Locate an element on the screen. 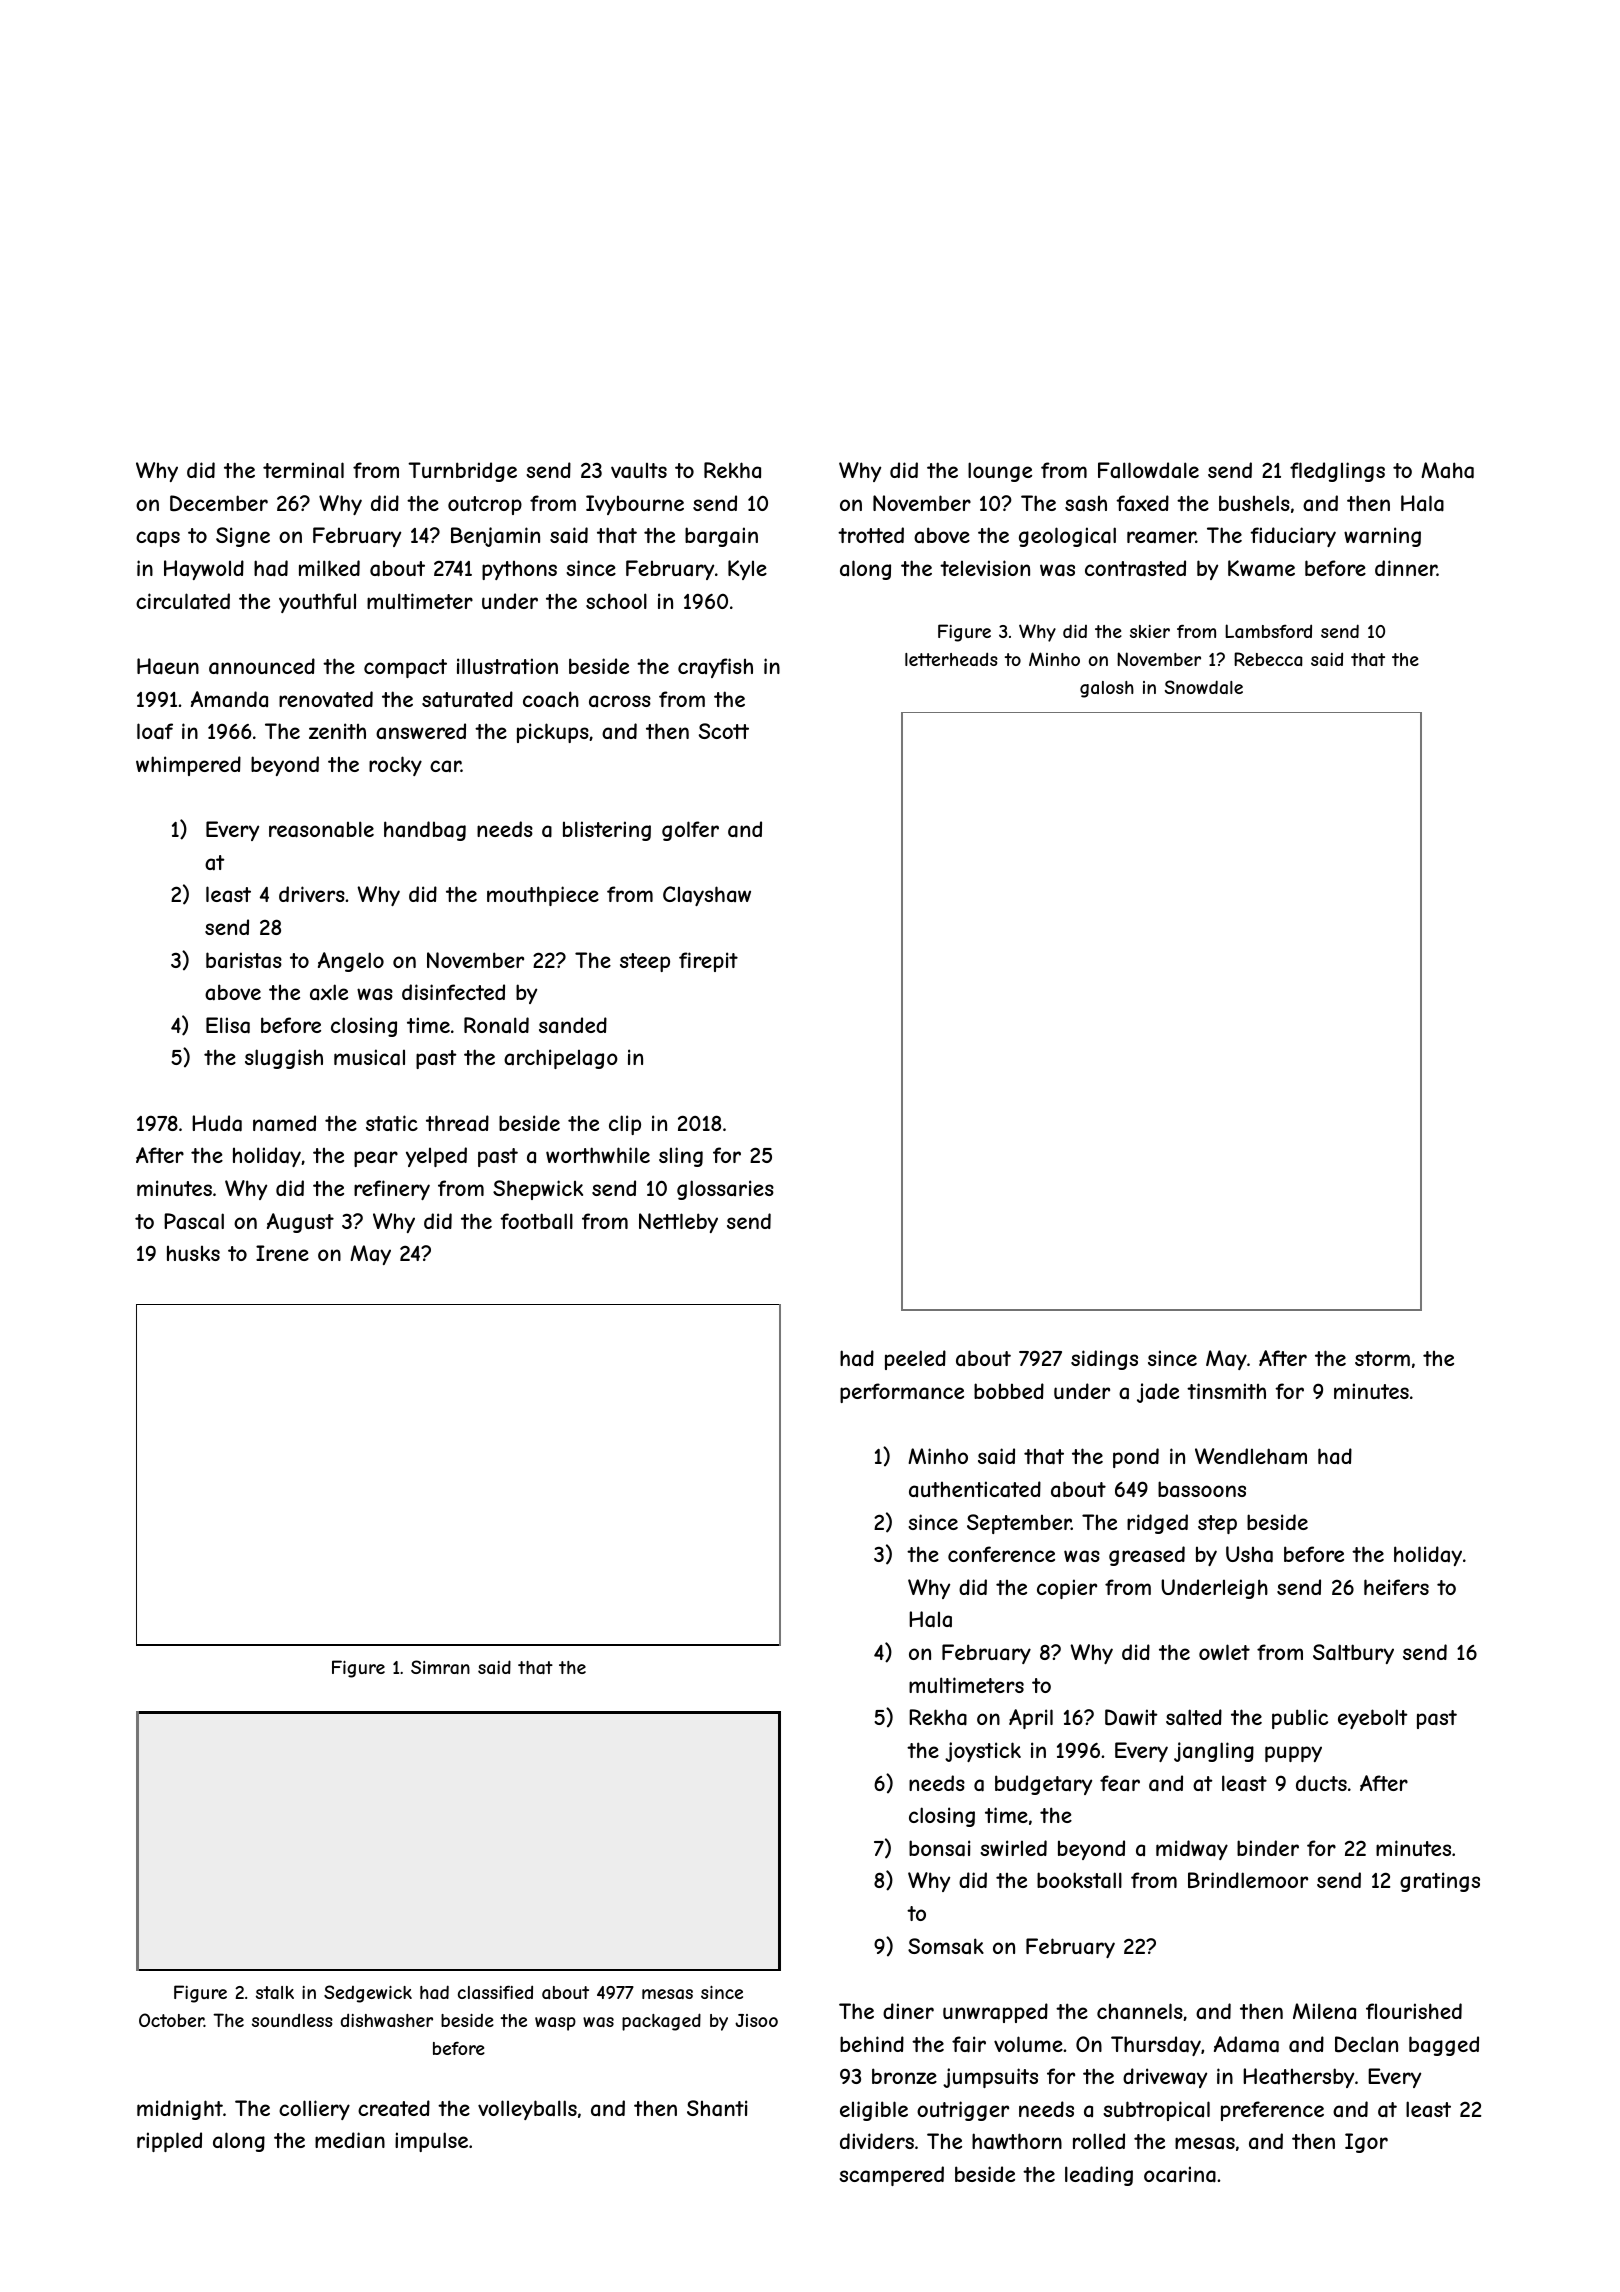 Image resolution: width=1620 pixels, height=2292 pixels. Somsak is located at coordinates (946, 1946).
